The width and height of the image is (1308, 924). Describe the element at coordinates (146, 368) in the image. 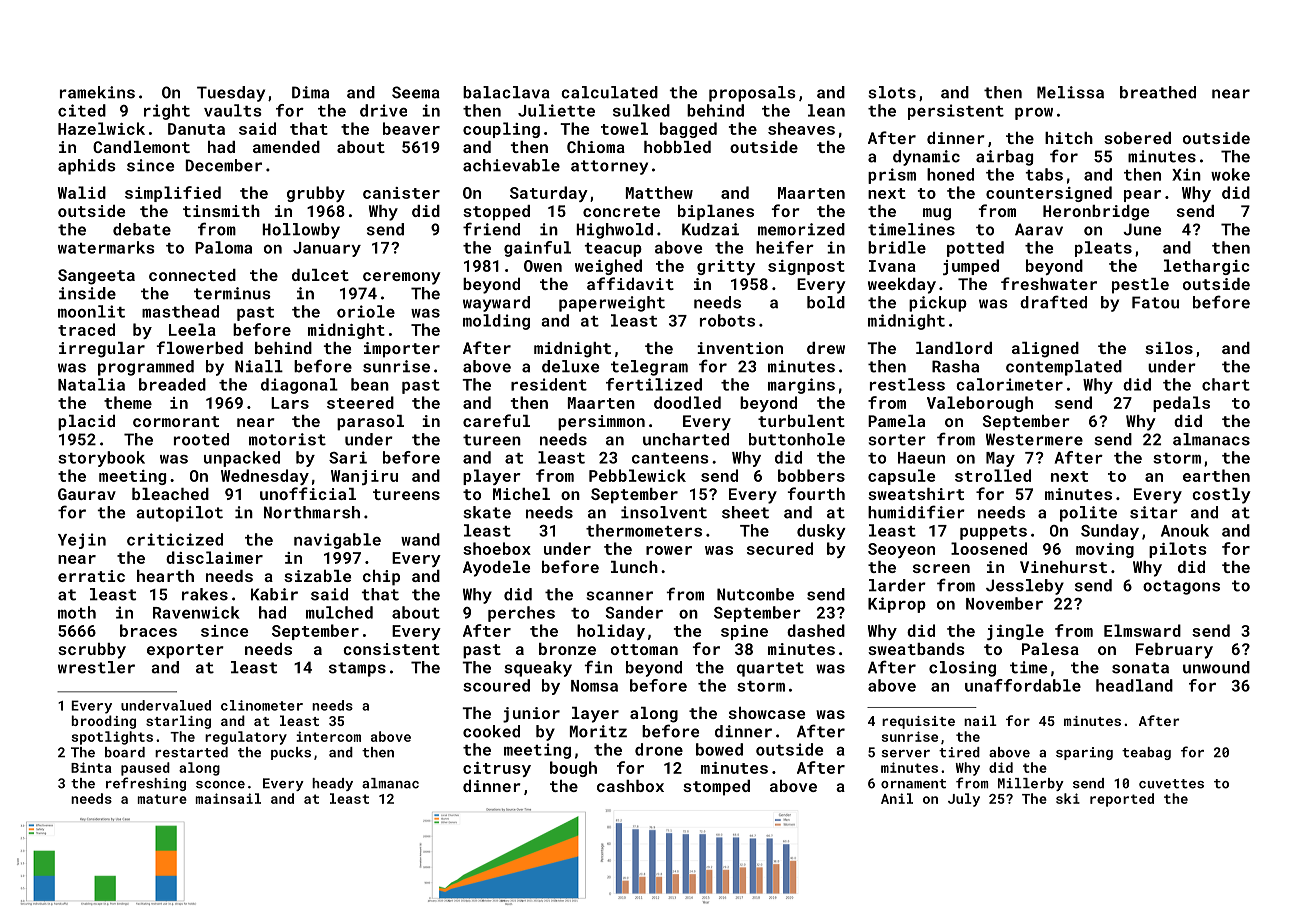

I see `programmed` at that location.
